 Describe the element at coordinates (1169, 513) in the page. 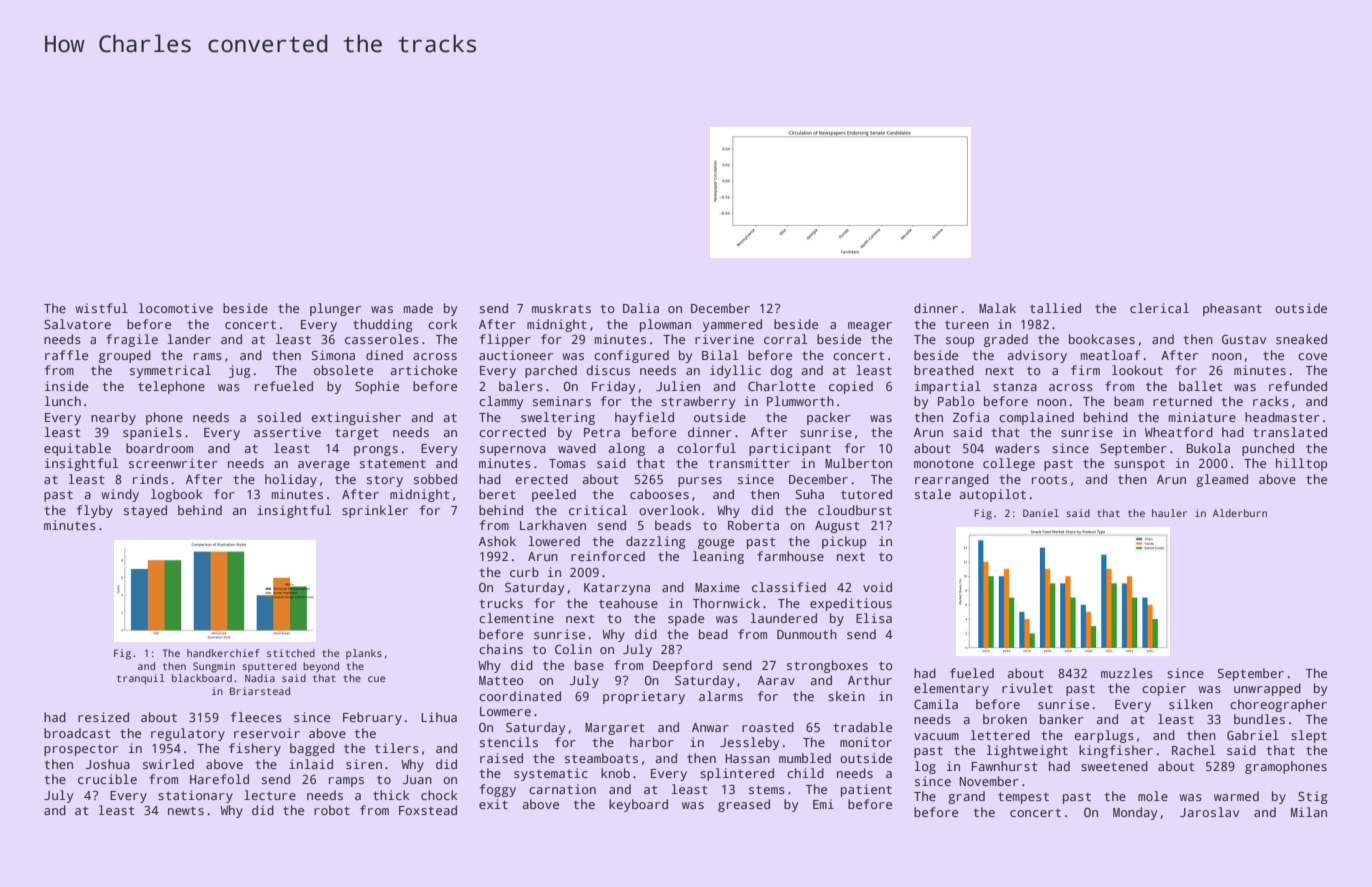

I see `hauler` at that location.
